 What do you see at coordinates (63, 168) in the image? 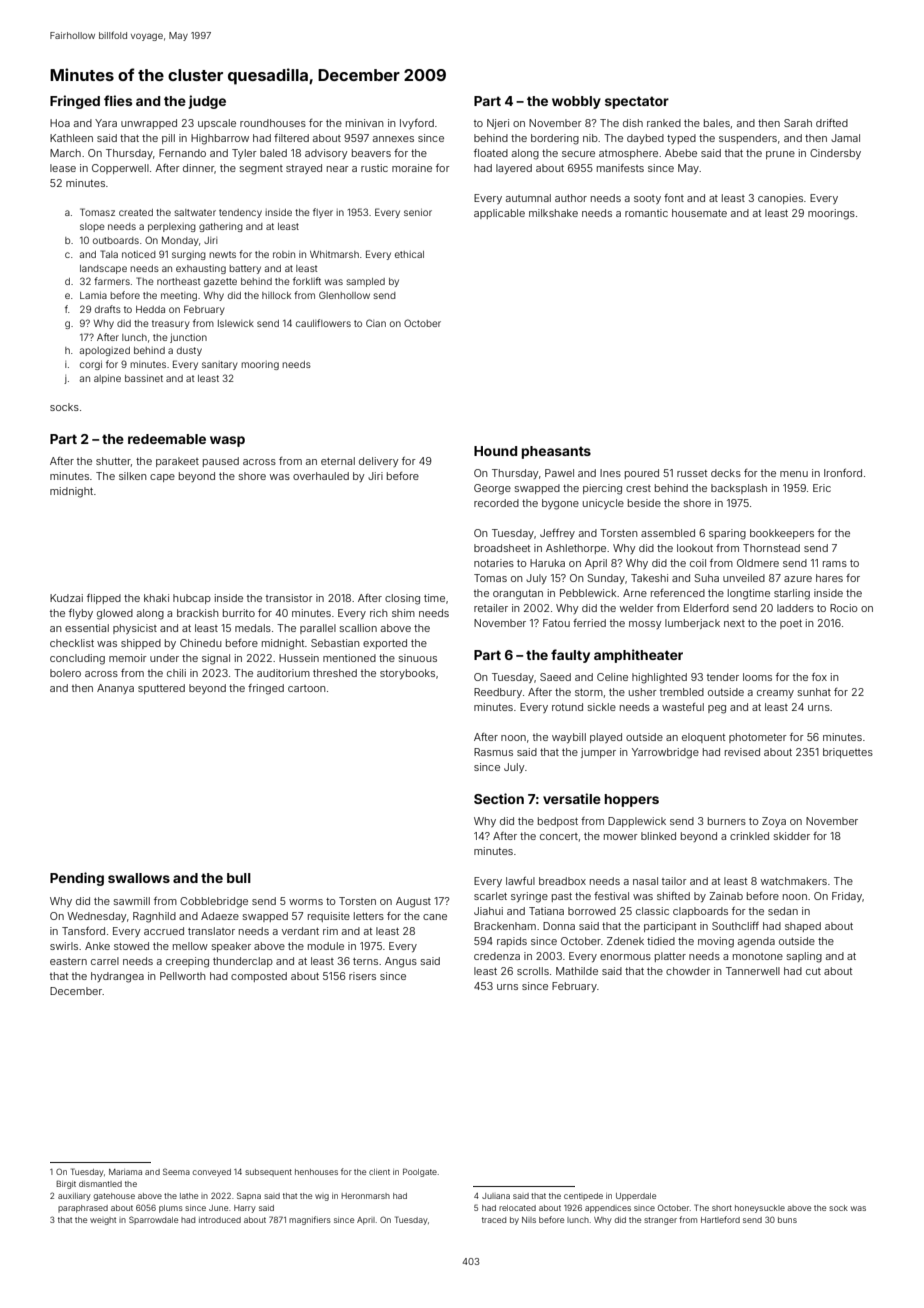
I see `lease` at bounding box center [63, 168].
